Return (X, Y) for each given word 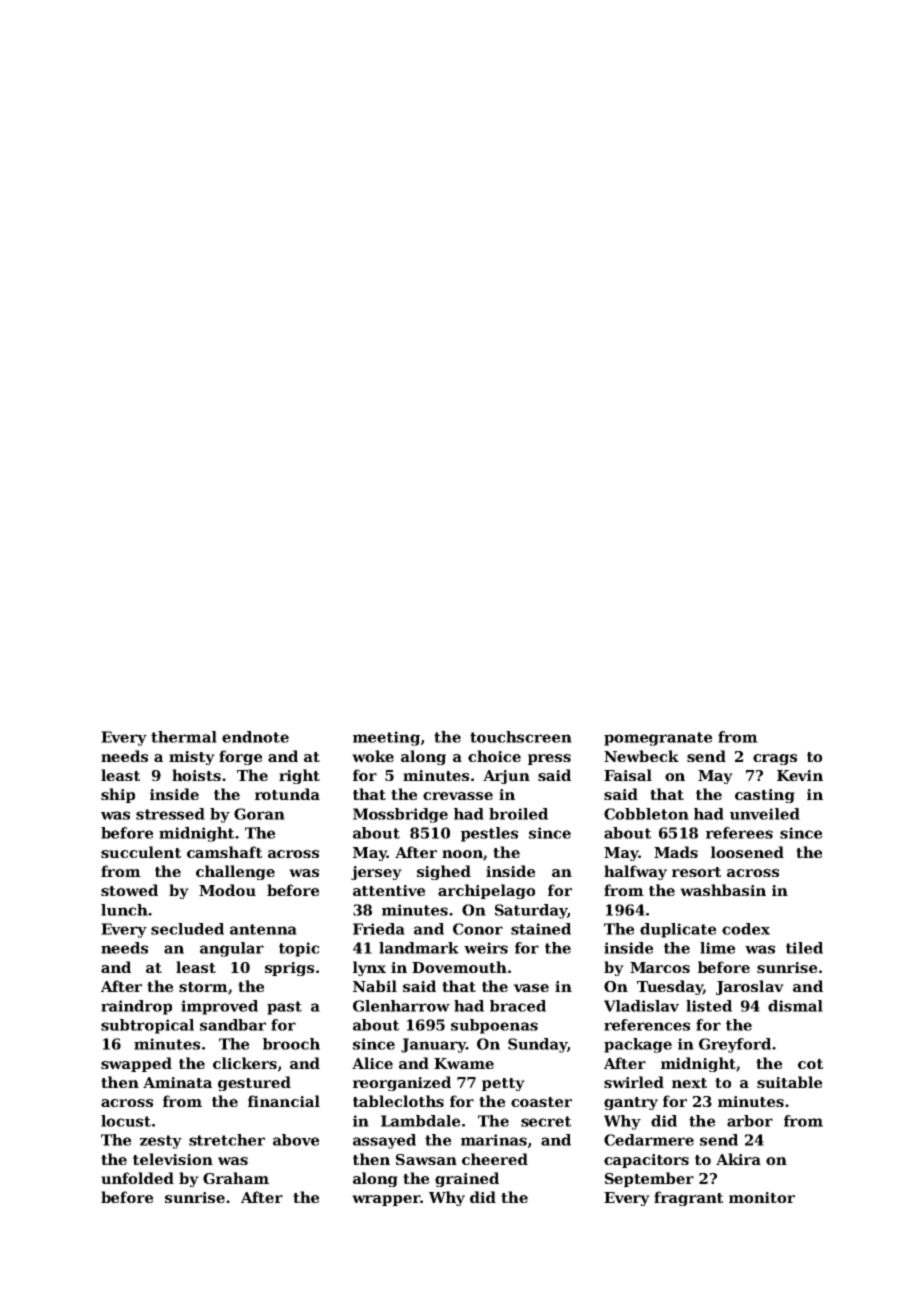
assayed (384, 1141)
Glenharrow (401, 1006)
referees (739, 833)
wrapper (386, 1200)
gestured (254, 1083)
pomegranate (658, 739)
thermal (184, 737)
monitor (762, 1197)
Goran (259, 814)
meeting (386, 738)
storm (203, 987)
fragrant (688, 1198)
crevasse (458, 796)
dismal (795, 1006)
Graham (236, 1178)
